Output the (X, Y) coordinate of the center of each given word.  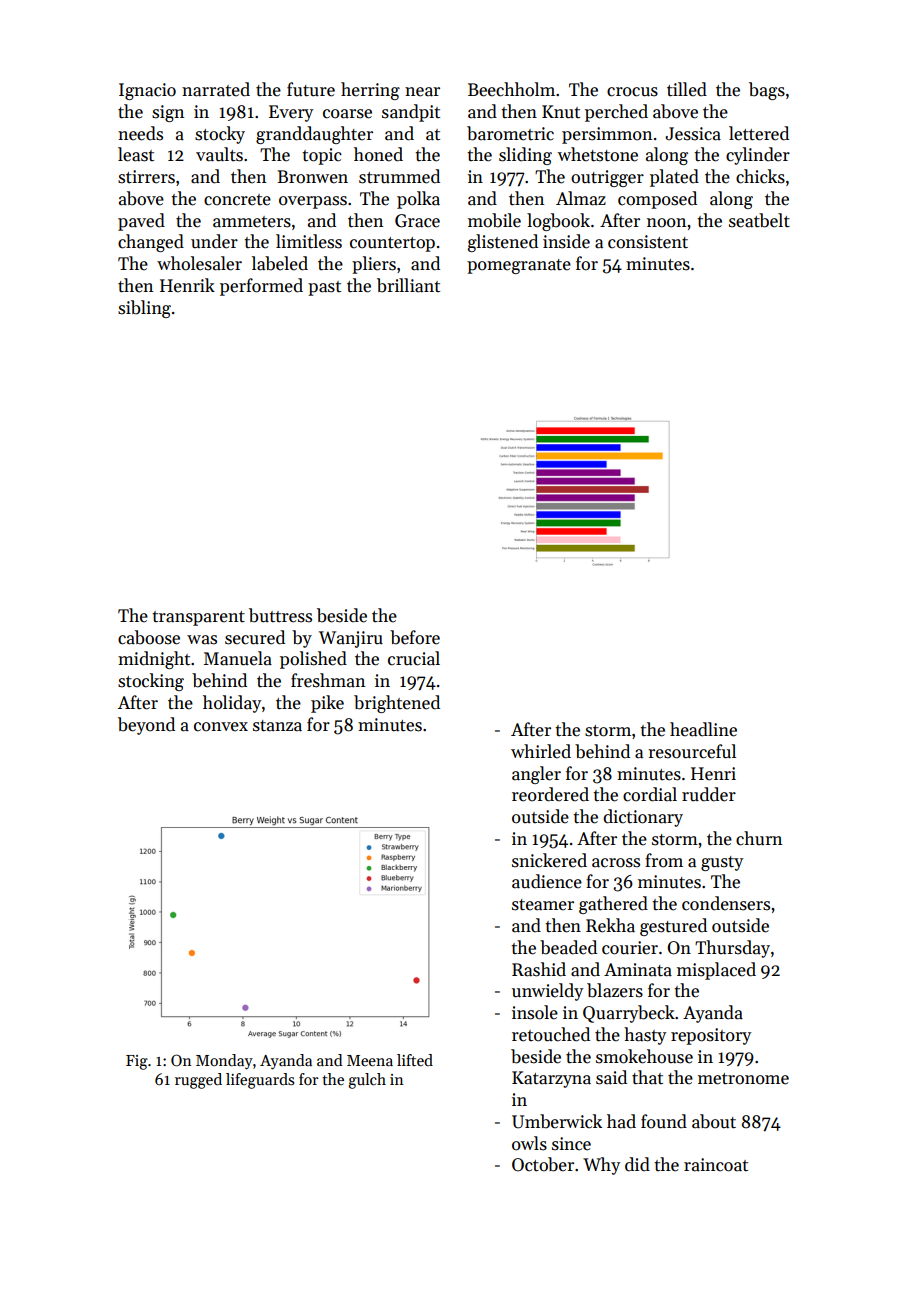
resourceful (692, 751)
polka (418, 200)
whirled (541, 751)
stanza (277, 726)
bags (767, 91)
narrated (216, 89)
